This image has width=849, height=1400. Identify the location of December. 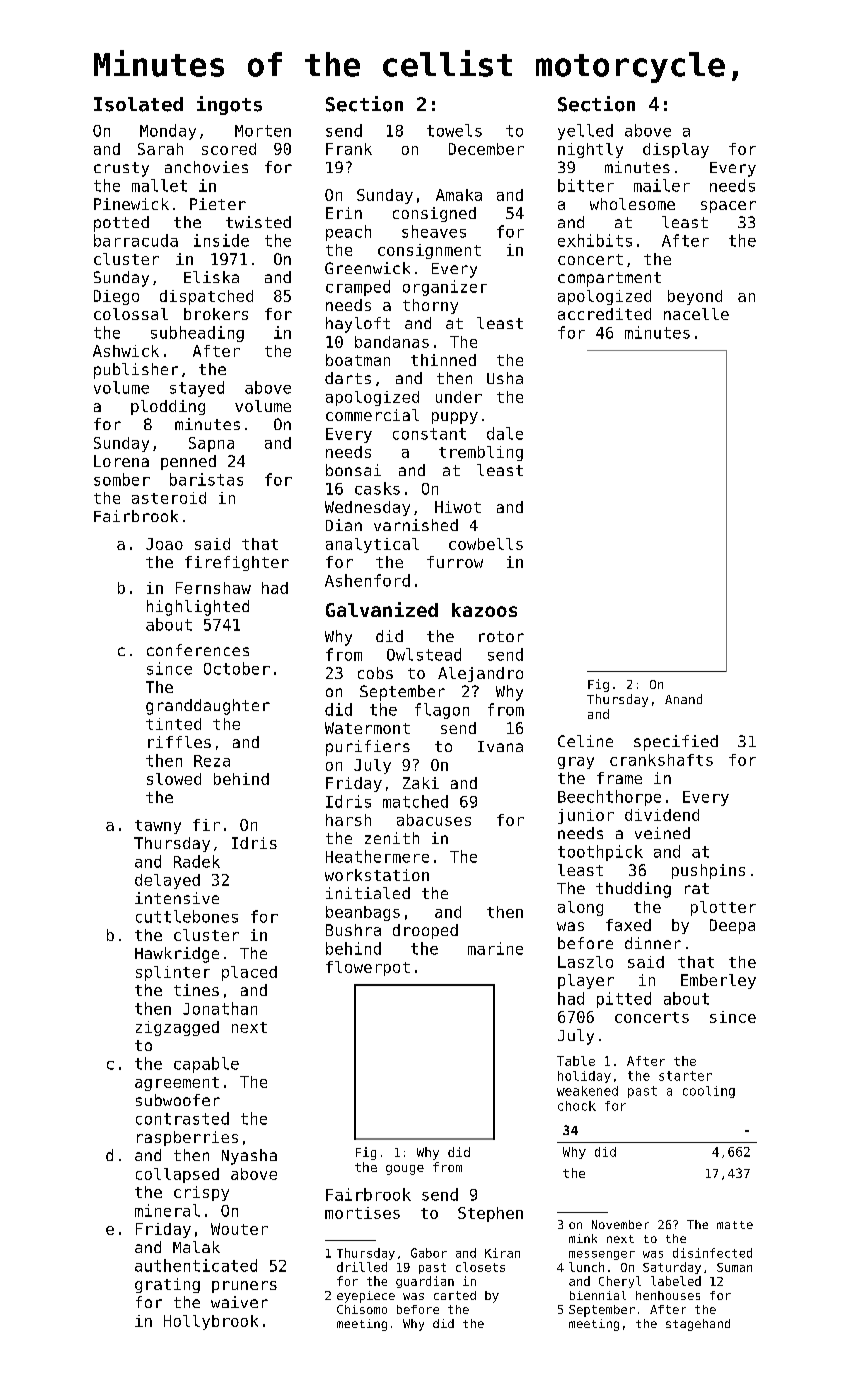
(486, 149).
